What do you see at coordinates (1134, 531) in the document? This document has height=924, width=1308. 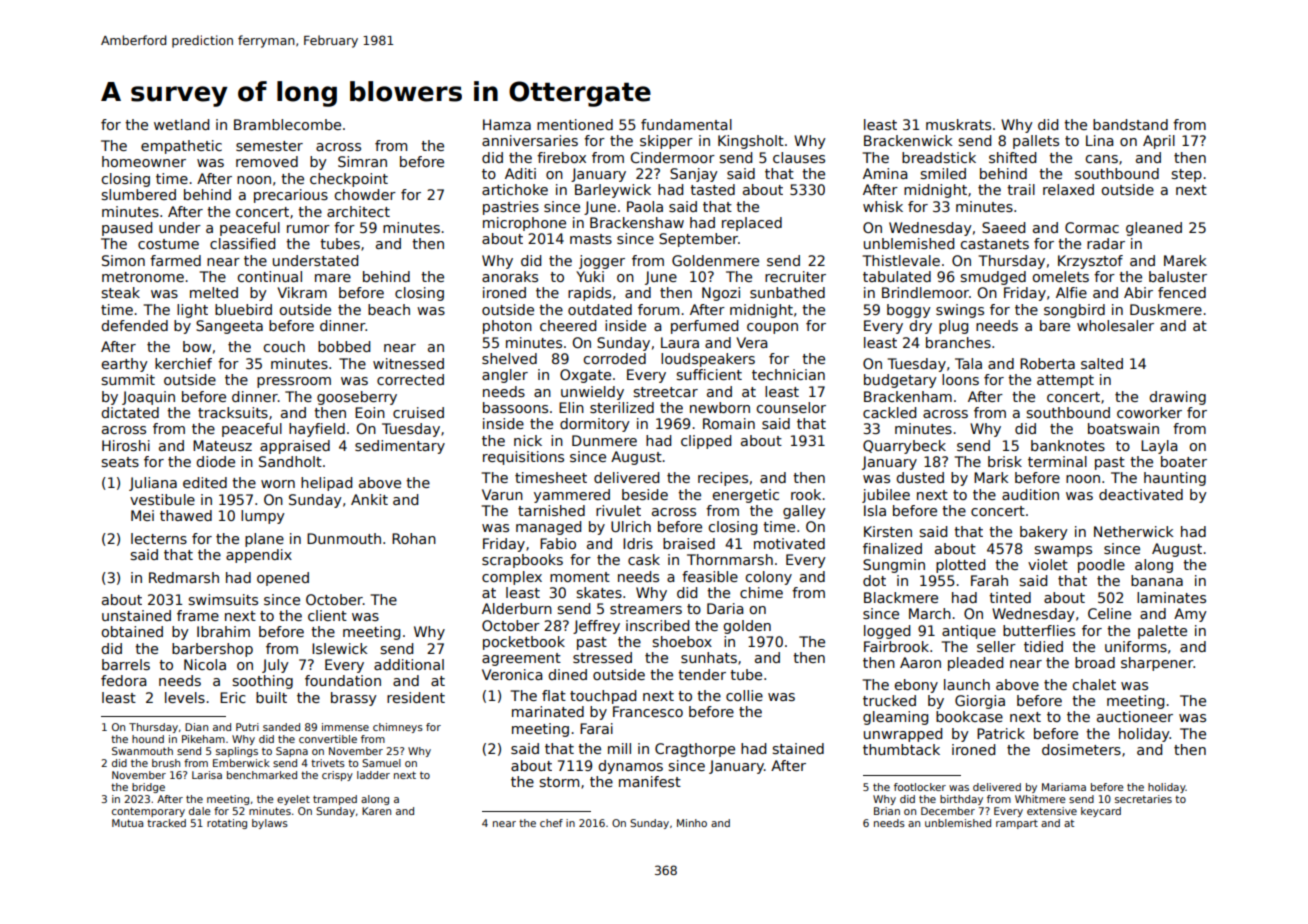 I see `Netherwick` at bounding box center [1134, 531].
